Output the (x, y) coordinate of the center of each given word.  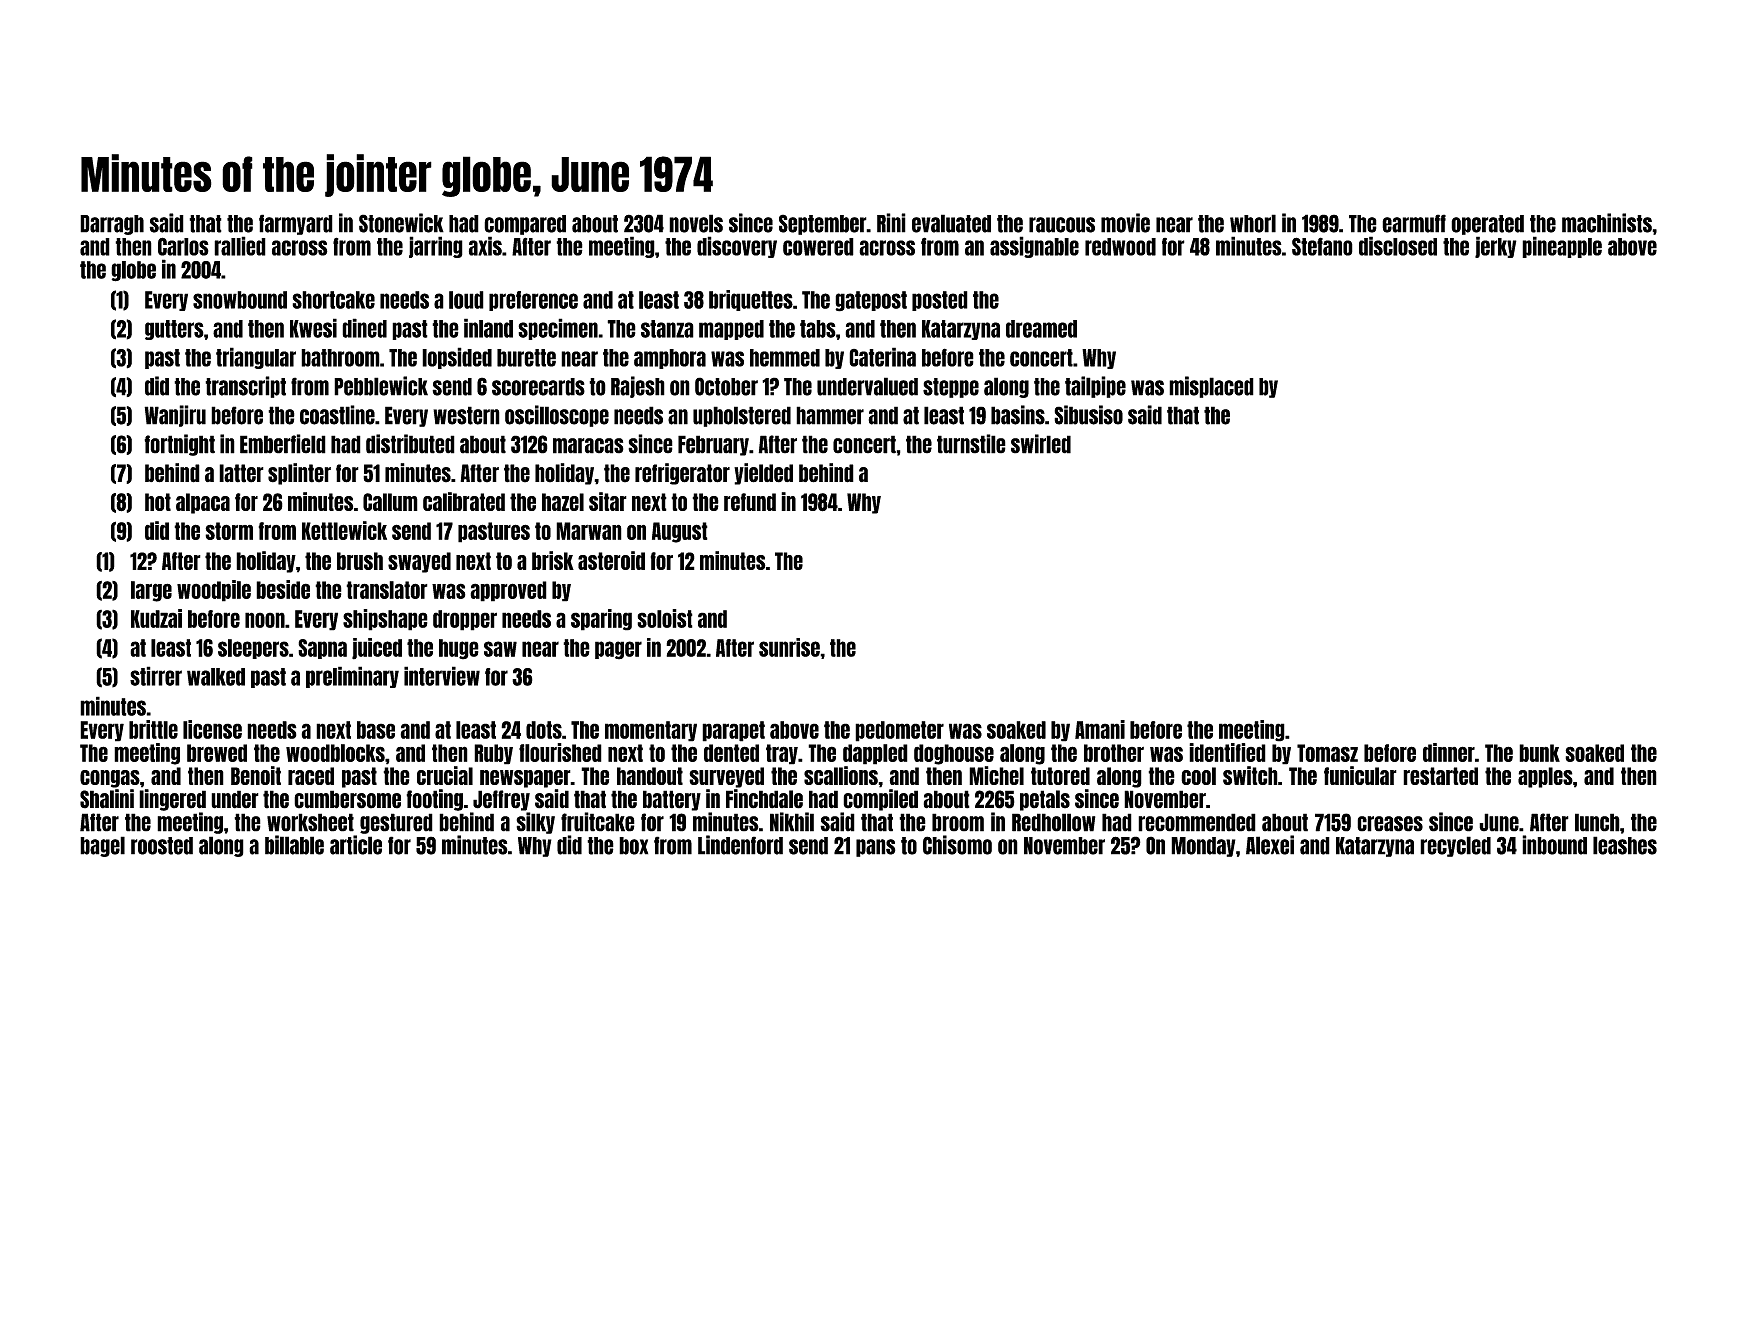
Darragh (112, 225)
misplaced (1211, 387)
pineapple (1562, 247)
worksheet (310, 822)
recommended (1197, 822)
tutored (1060, 776)
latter (241, 473)
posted (940, 301)
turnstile (971, 444)
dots (544, 730)
